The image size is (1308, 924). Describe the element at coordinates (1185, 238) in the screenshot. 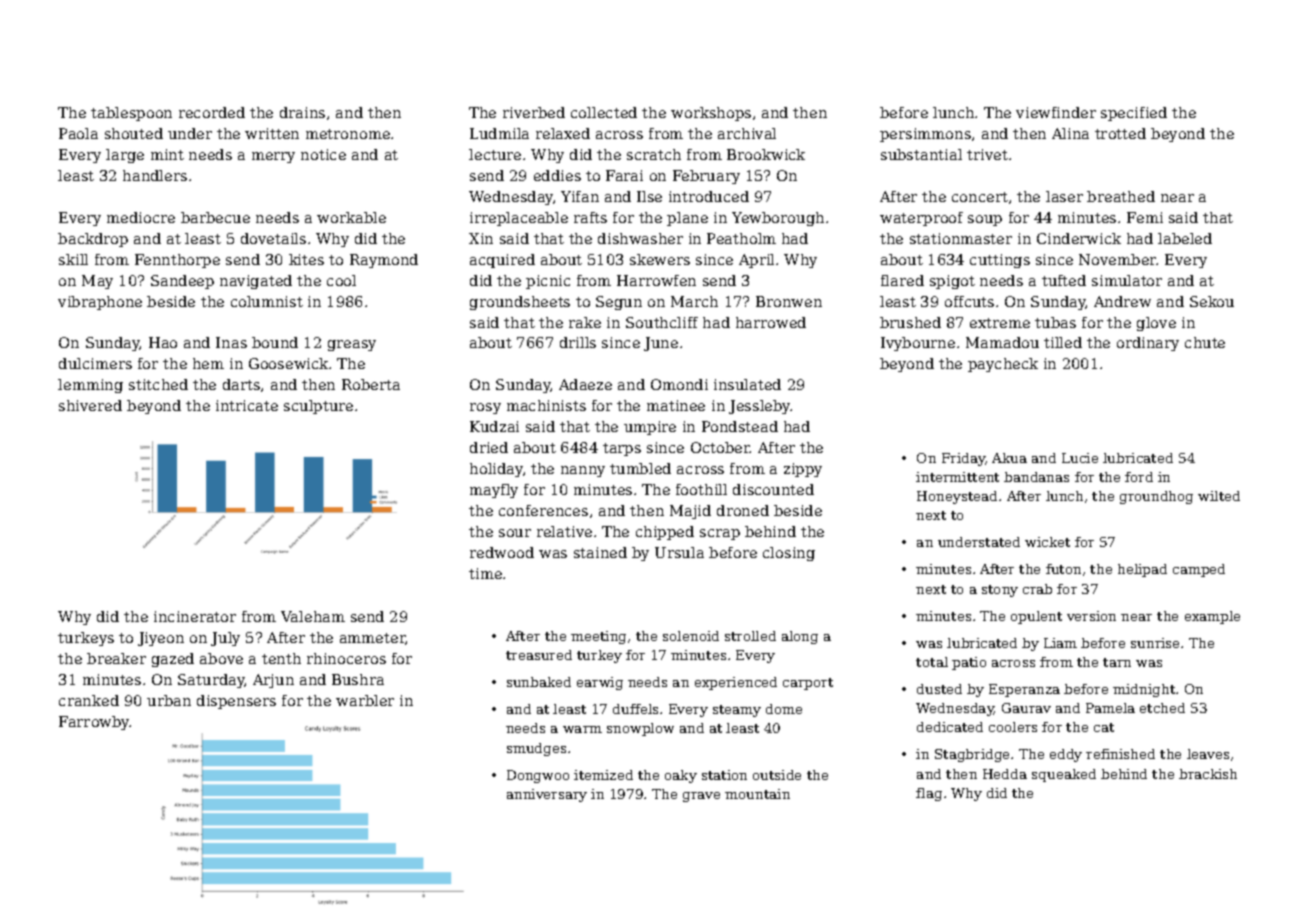

I see `labeled` at that location.
